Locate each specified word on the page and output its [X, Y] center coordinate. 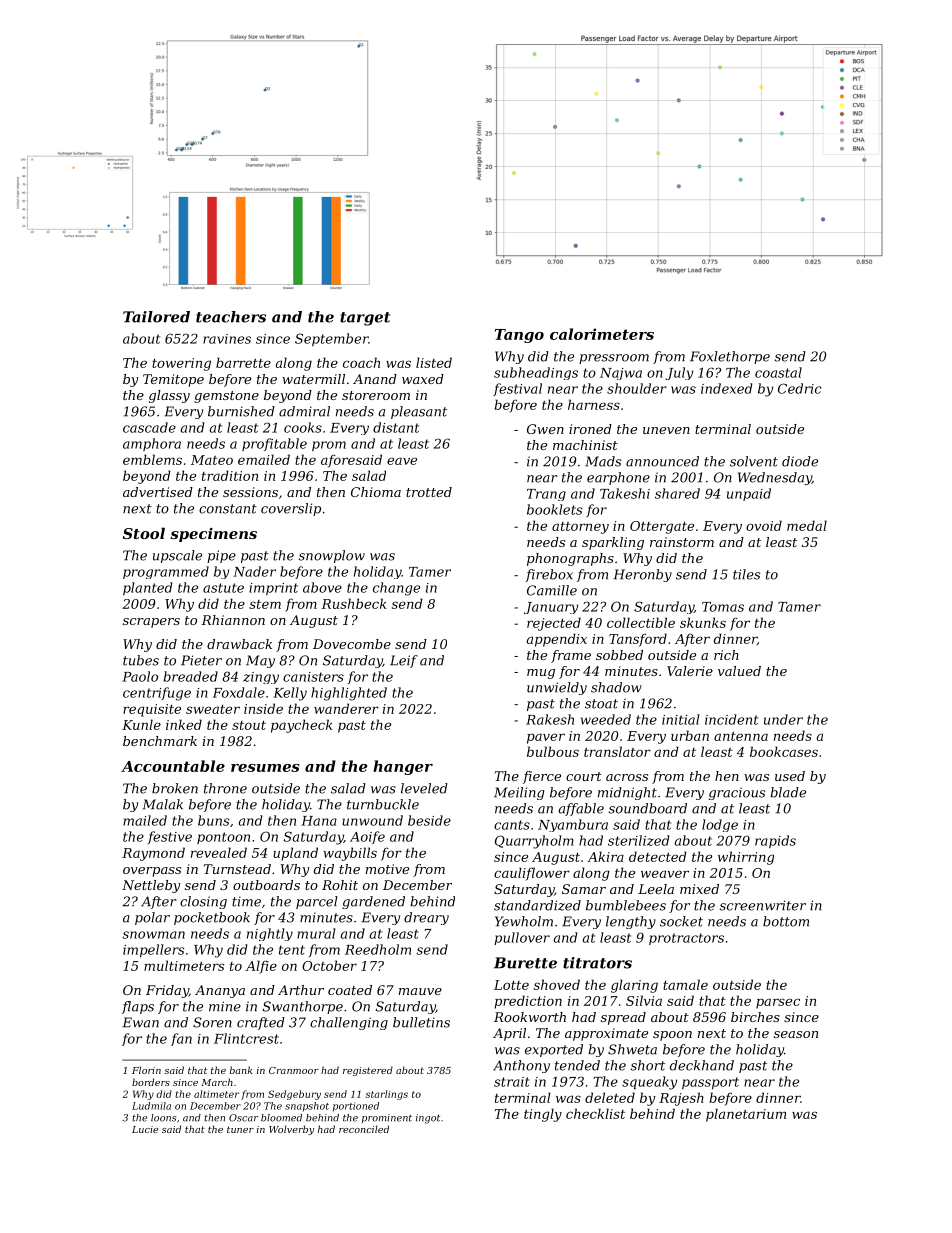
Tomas [723, 607]
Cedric [800, 388]
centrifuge [157, 694]
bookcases [784, 751]
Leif [404, 661]
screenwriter [762, 905]
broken [175, 788]
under [783, 719]
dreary [426, 918]
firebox [549, 575]
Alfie [261, 967]
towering [181, 364]
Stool [144, 533]
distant [396, 427]
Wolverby [291, 1130]
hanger [403, 767]
